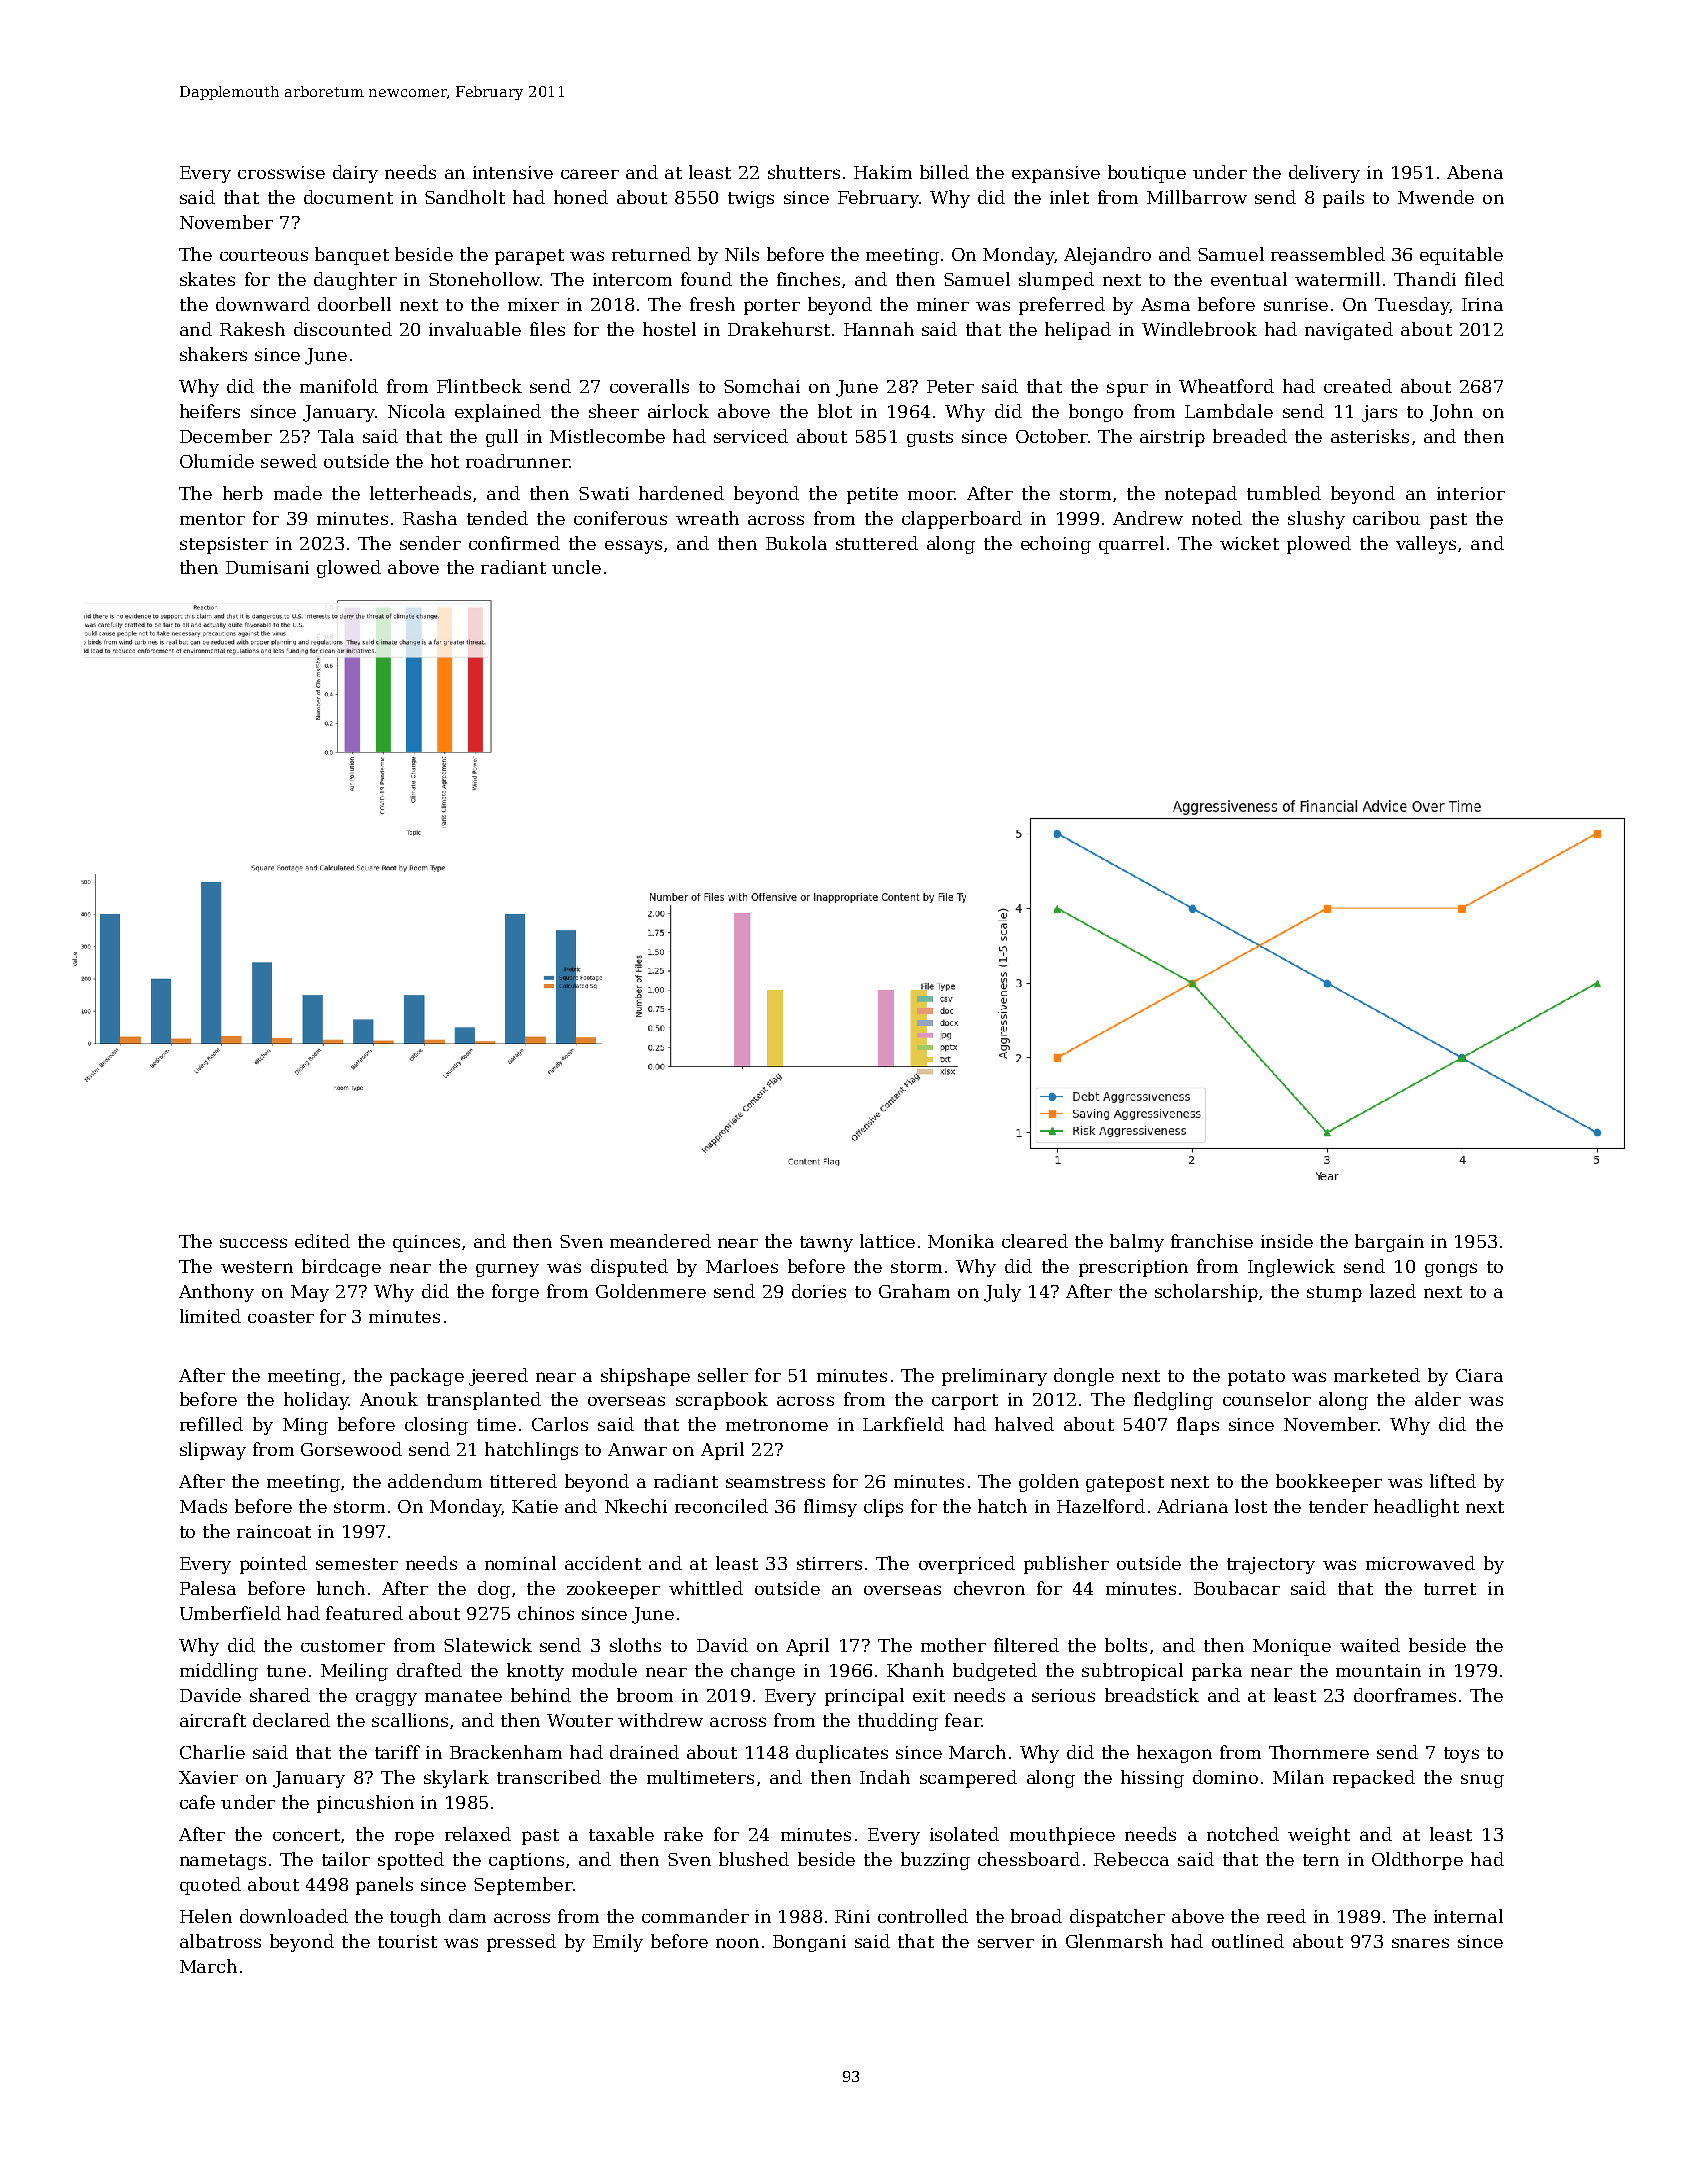  I want to click on whittled, so click(706, 1588).
